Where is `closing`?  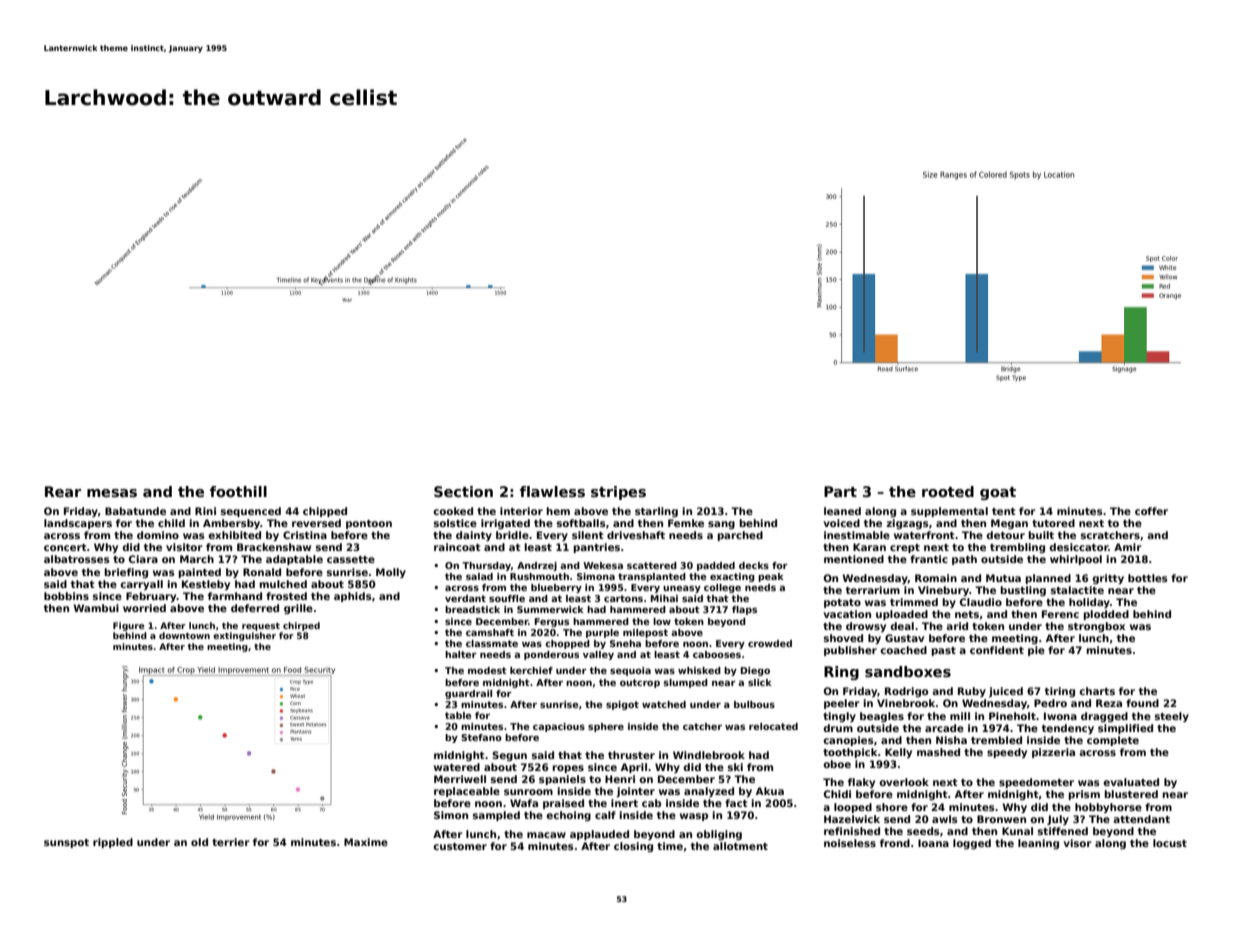 closing is located at coordinates (633, 847).
